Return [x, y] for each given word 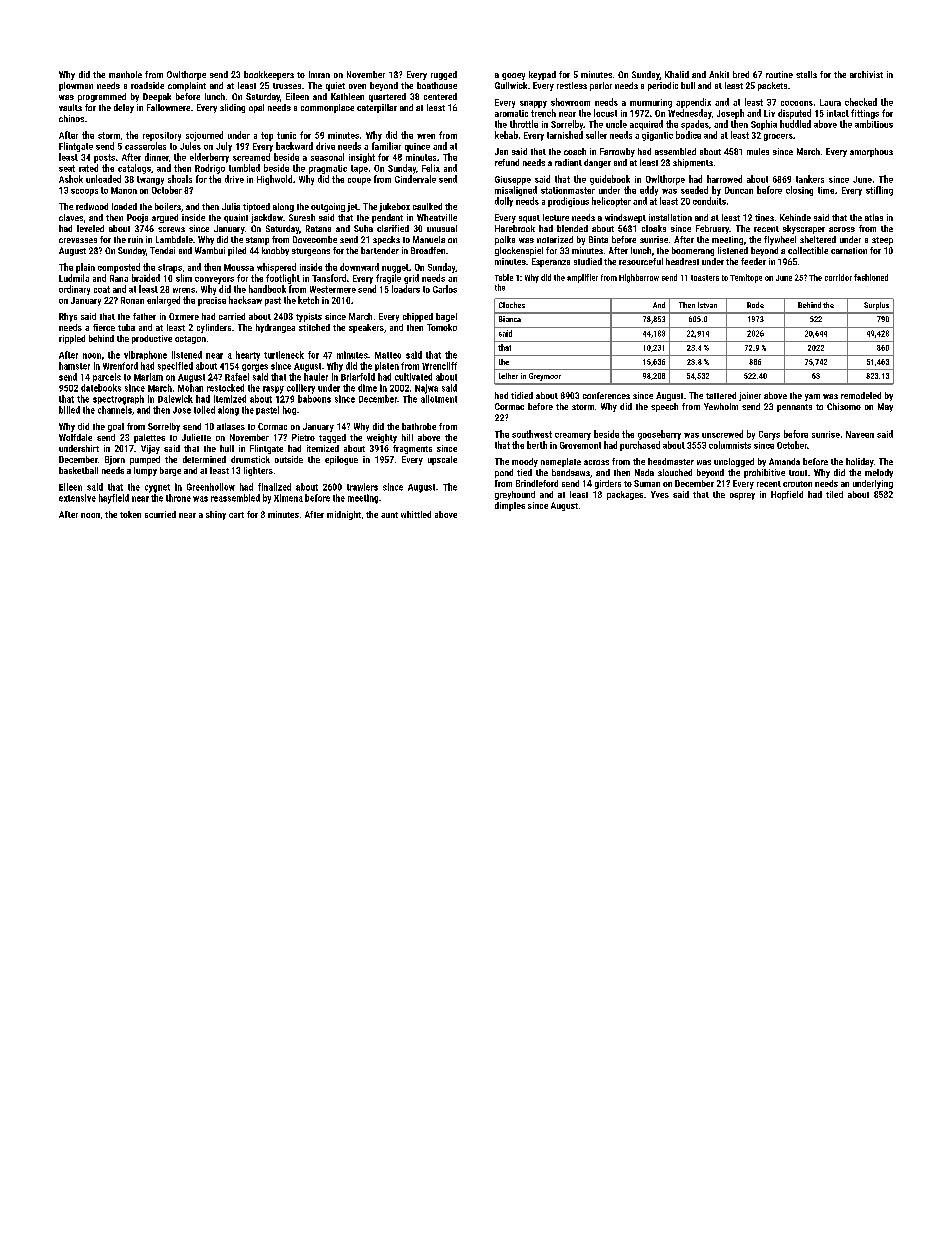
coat [102, 289]
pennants [794, 408]
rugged [444, 75]
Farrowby [617, 152]
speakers [366, 328]
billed [69, 410]
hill [407, 437]
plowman [76, 86]
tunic [286, 135]
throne [178, 498]
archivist [866, 74]
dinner [157, 157]
